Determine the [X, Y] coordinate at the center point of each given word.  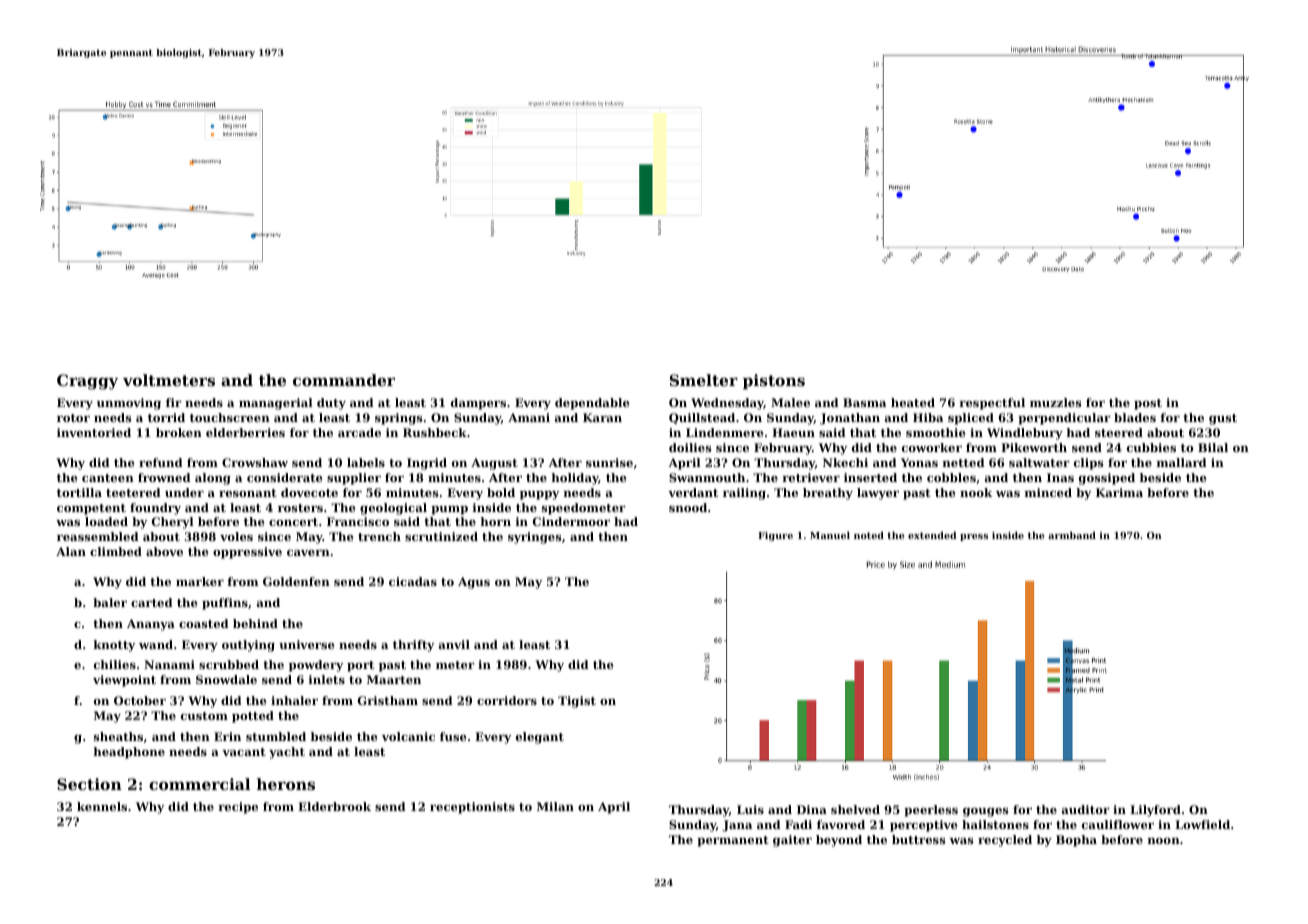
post [1148, 404]
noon [1164, 841]
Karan [602, 417]
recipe [238, 808]
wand [156, 644]
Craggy [87, 382]
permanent [733, 841]
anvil [454, 644]
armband [1072, 535]
